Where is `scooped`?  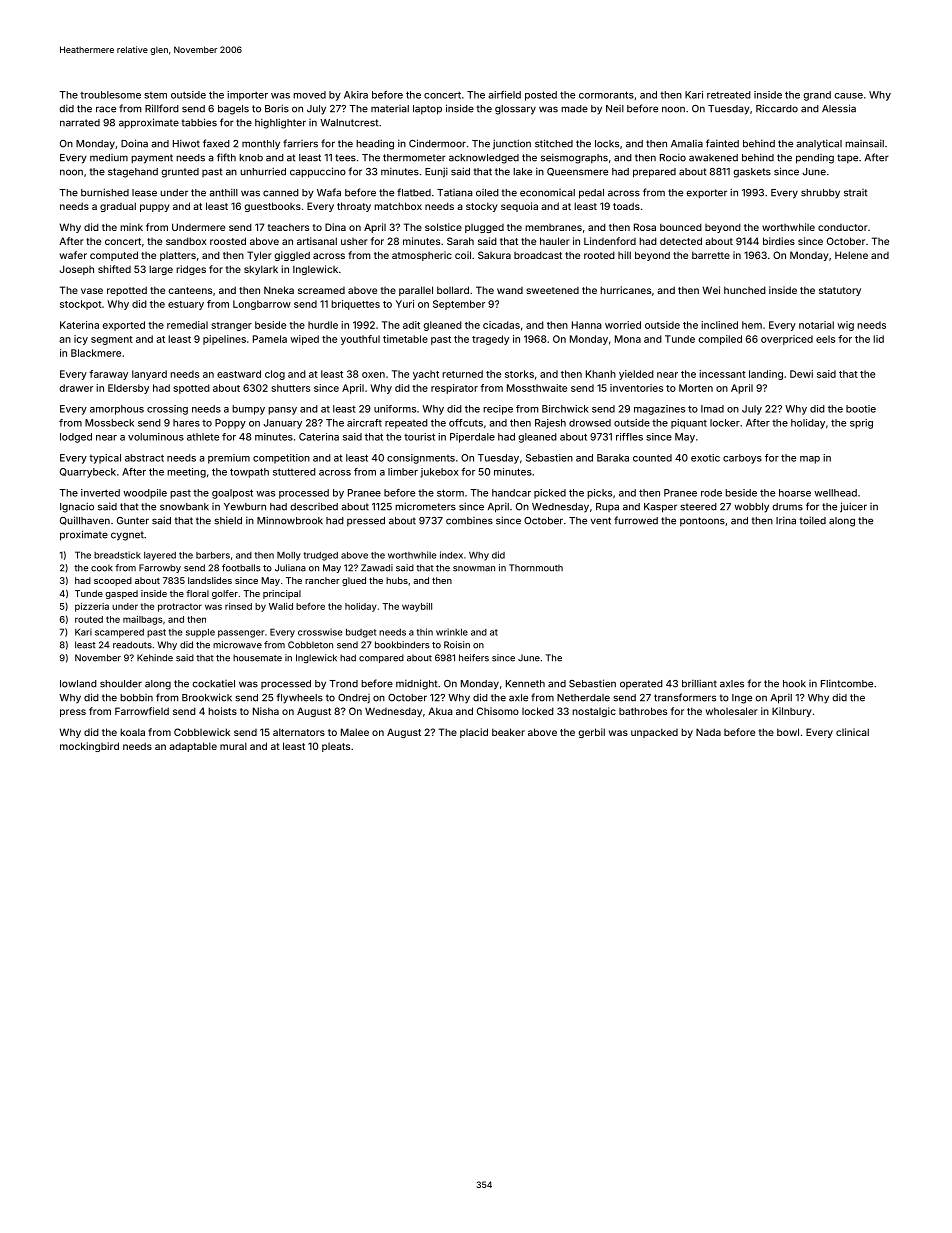 scooped is located at coordinates (113, 581).
